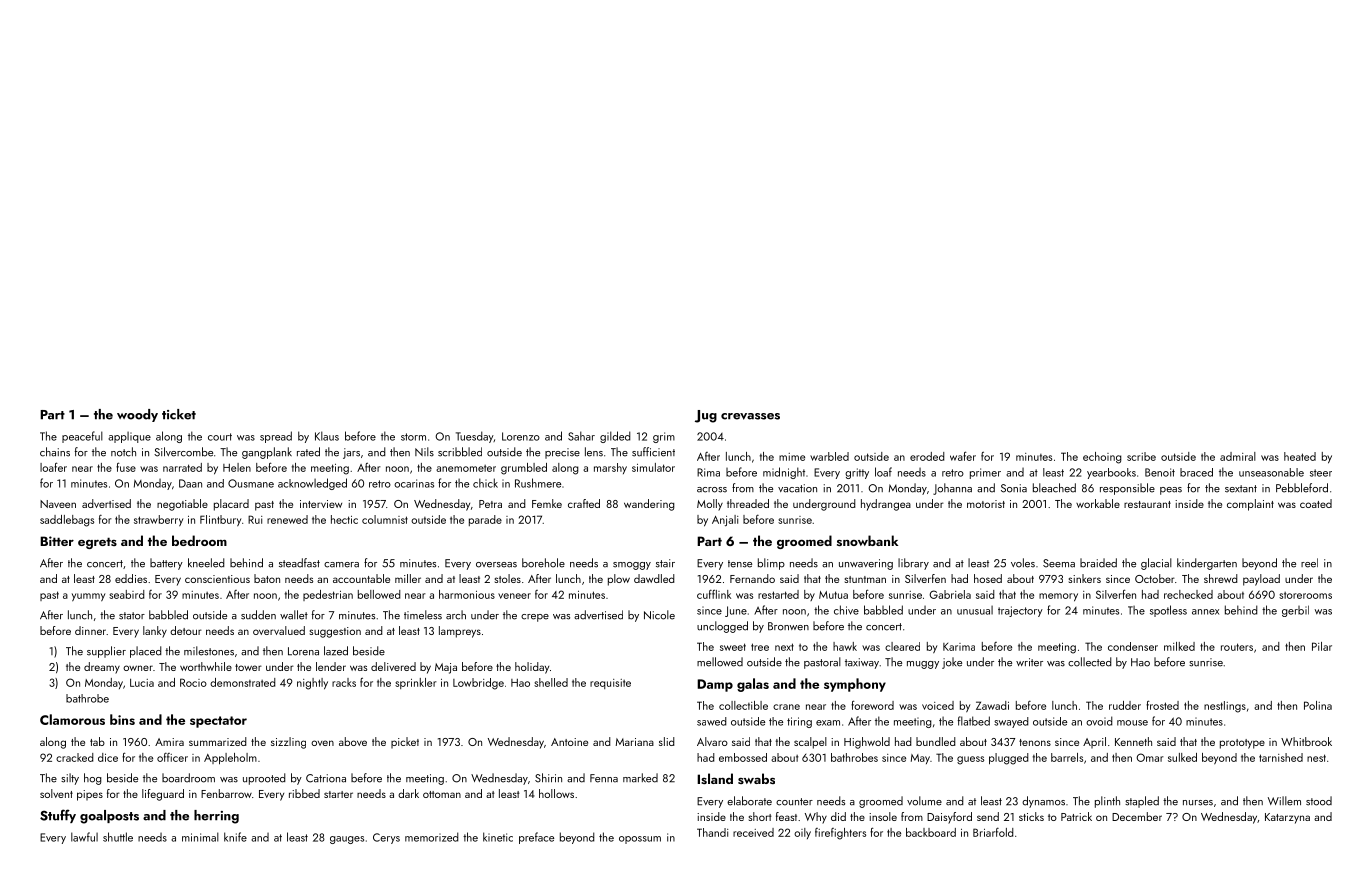 The width and height of the image is (1372, 887). I want to click on Island, so click(715, 778).
